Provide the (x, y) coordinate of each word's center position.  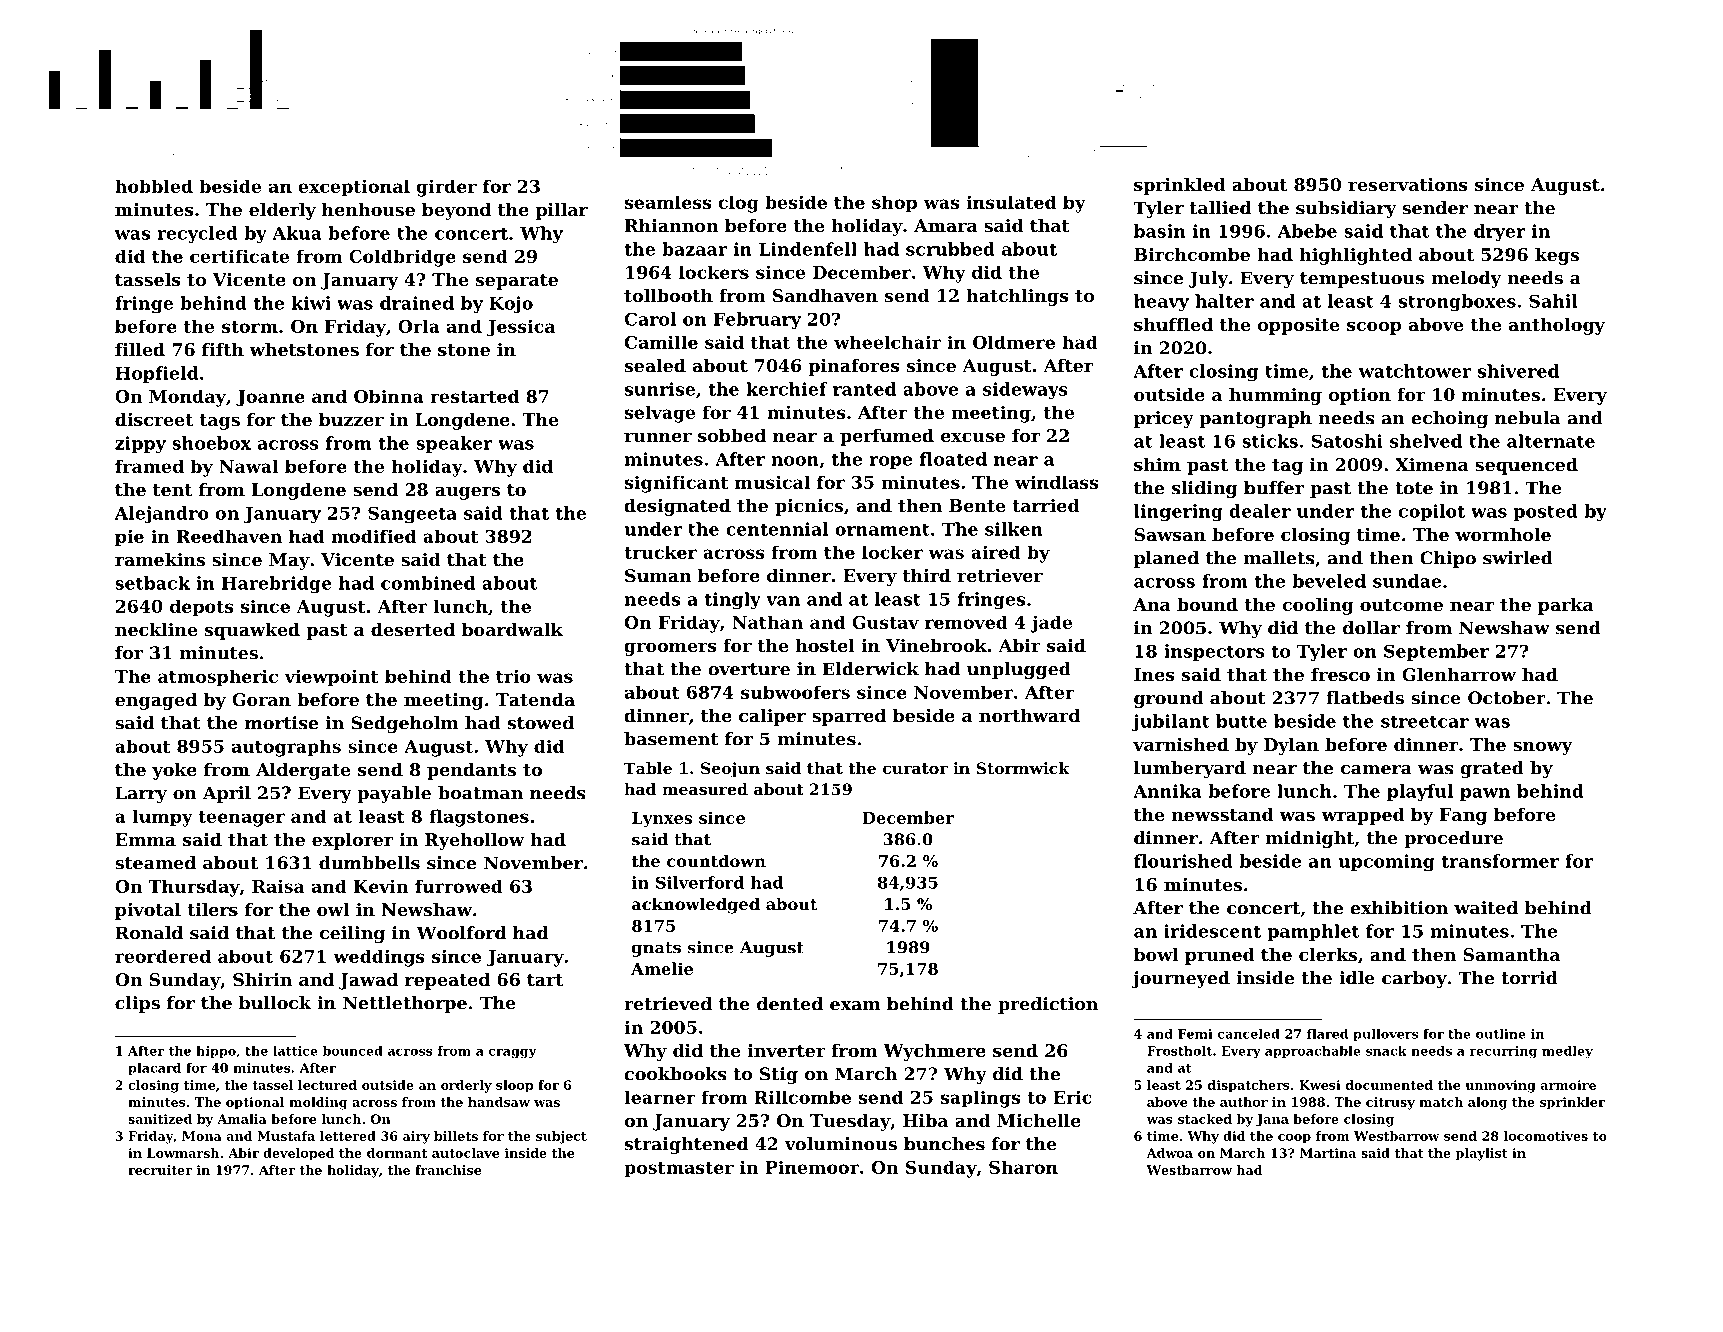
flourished (1183, 861)
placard (154, 1069)
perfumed (887, 437)
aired (996, 552)
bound (1207, 604)
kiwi (311, 303)
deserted (413, 629)
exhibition (1399, 908)
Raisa (278, 886)
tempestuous (1362, 280)
